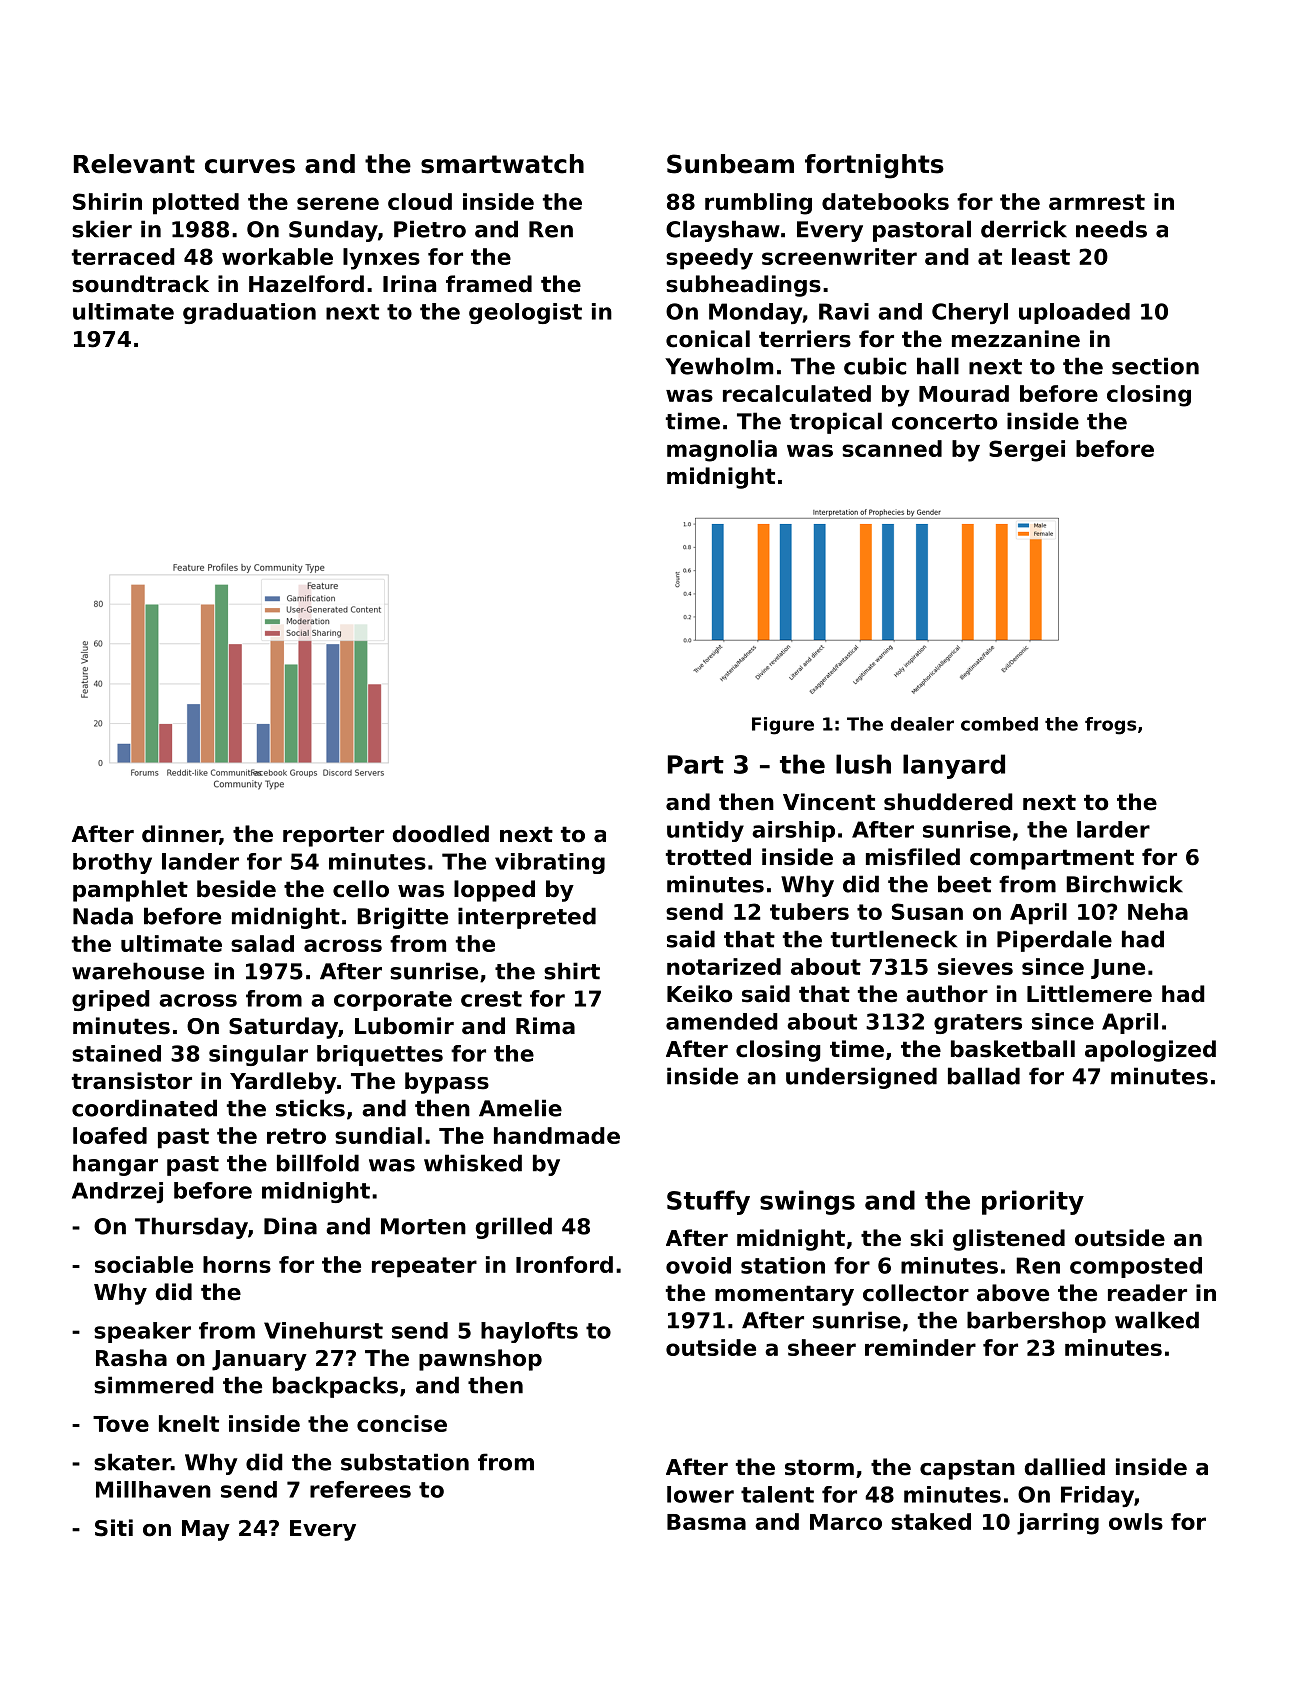 This screenshot has height=1682, width=1300. I want to click on beet, so click(964, 884).
